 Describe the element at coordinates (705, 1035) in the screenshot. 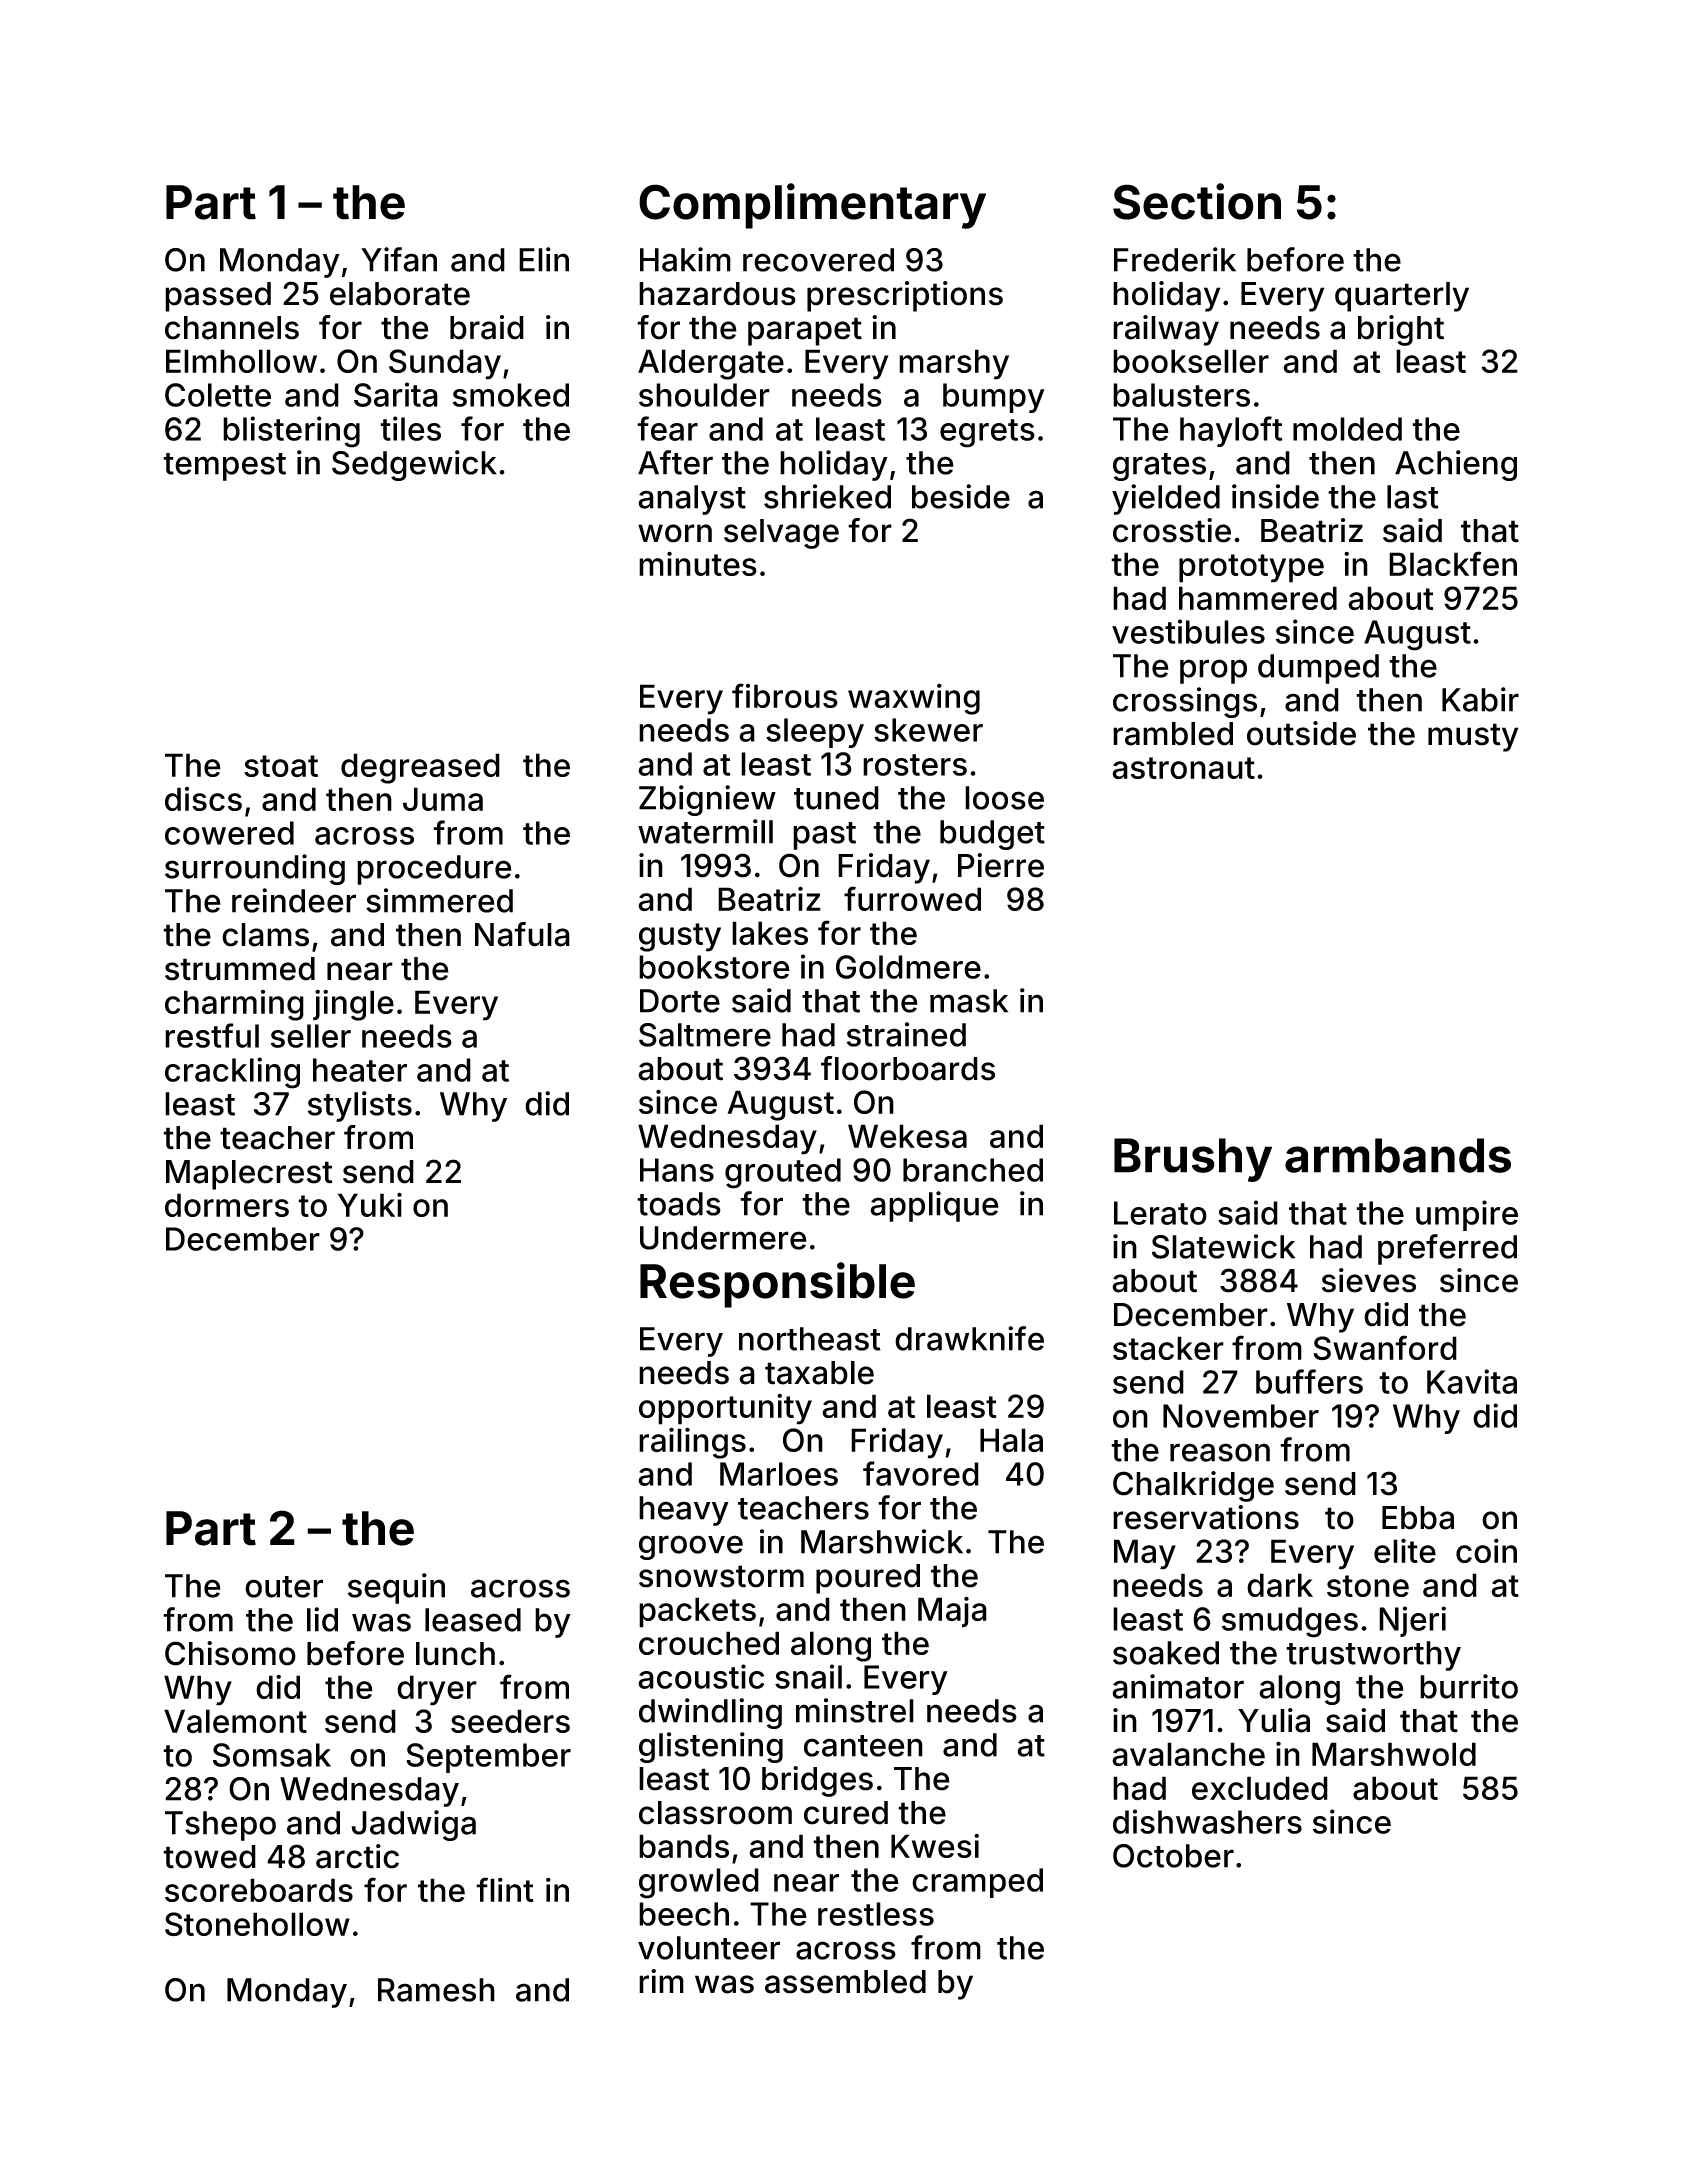

I see `Saltmere` at that location.
